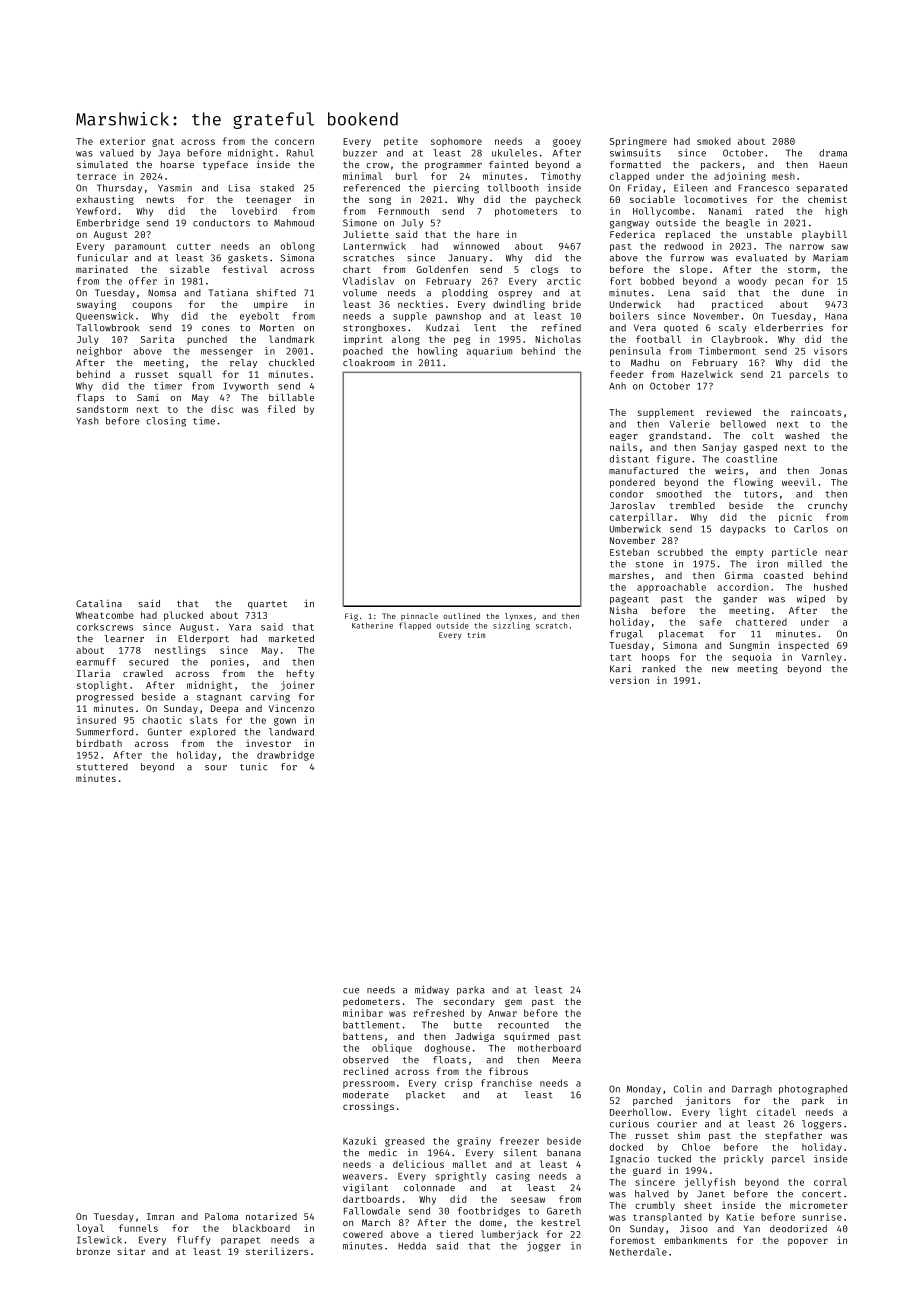 The height and width of the screenshot is (1308, 924). What do you see at coordinates (437, 352) in the screenshot?
I see `howling` at bounding box center [437, 352].
